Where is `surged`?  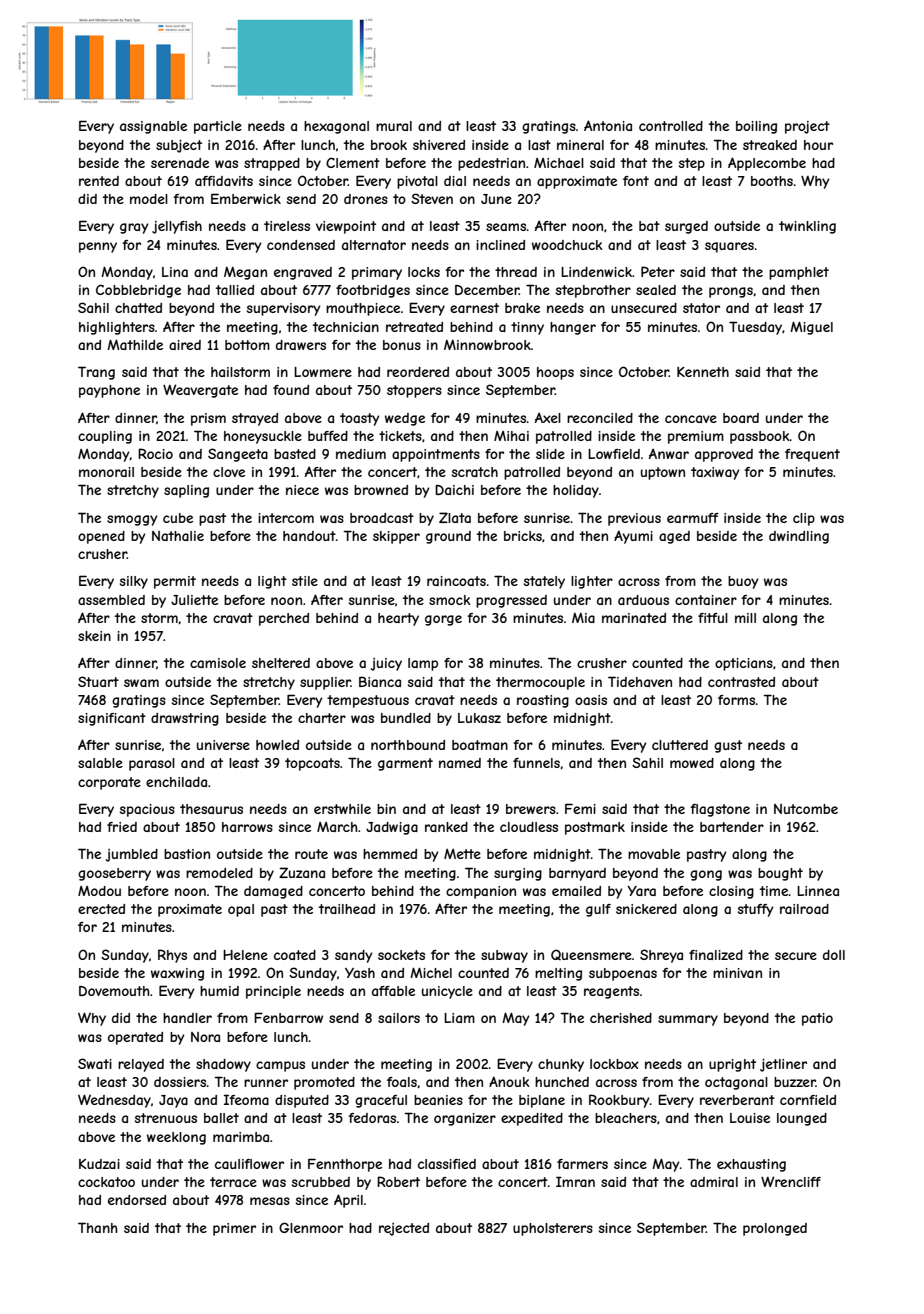 surged is located at coordinates (686, 227).
